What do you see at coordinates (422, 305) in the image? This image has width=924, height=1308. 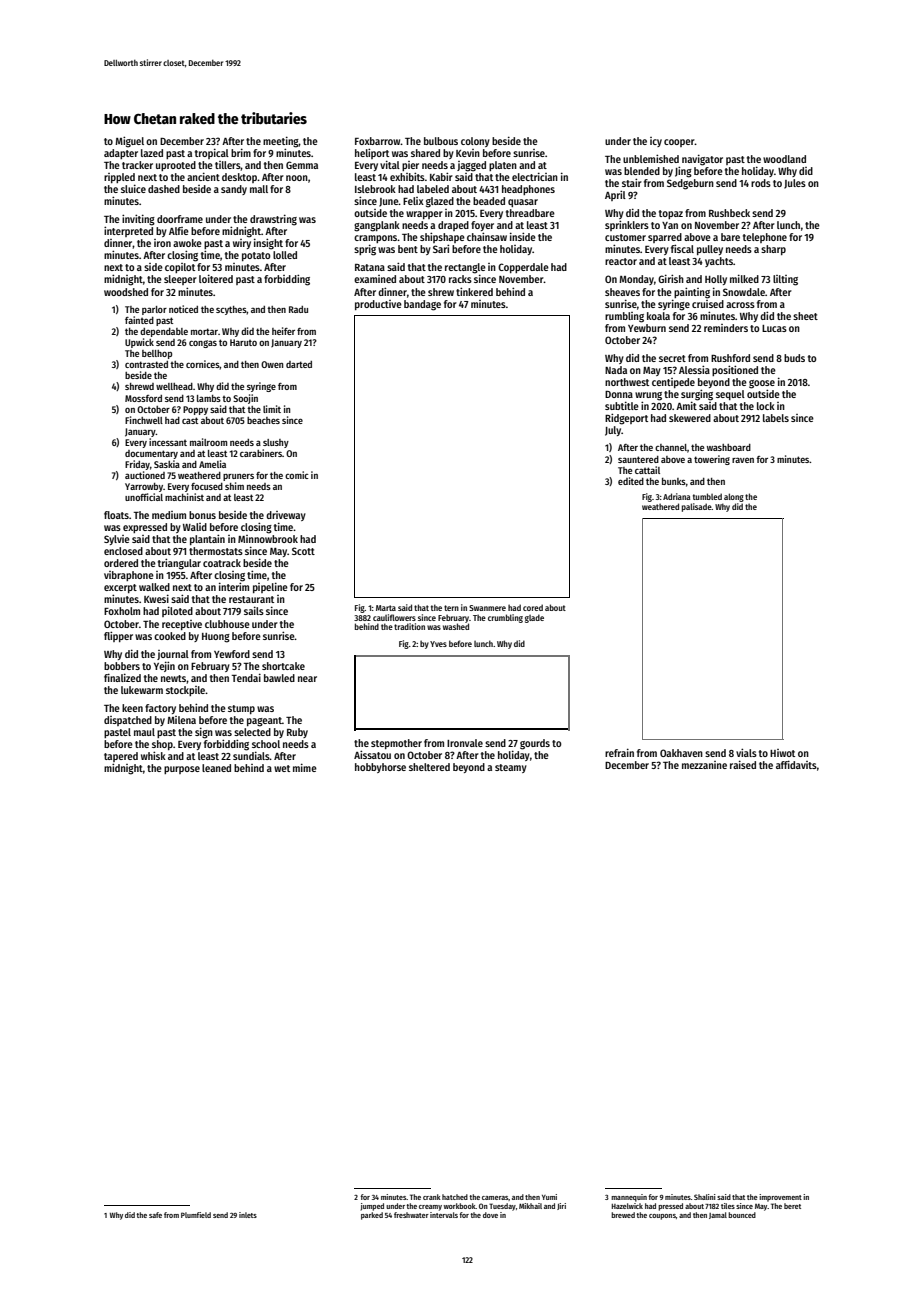 I see `bandage` at bounding box center [422, 305].
